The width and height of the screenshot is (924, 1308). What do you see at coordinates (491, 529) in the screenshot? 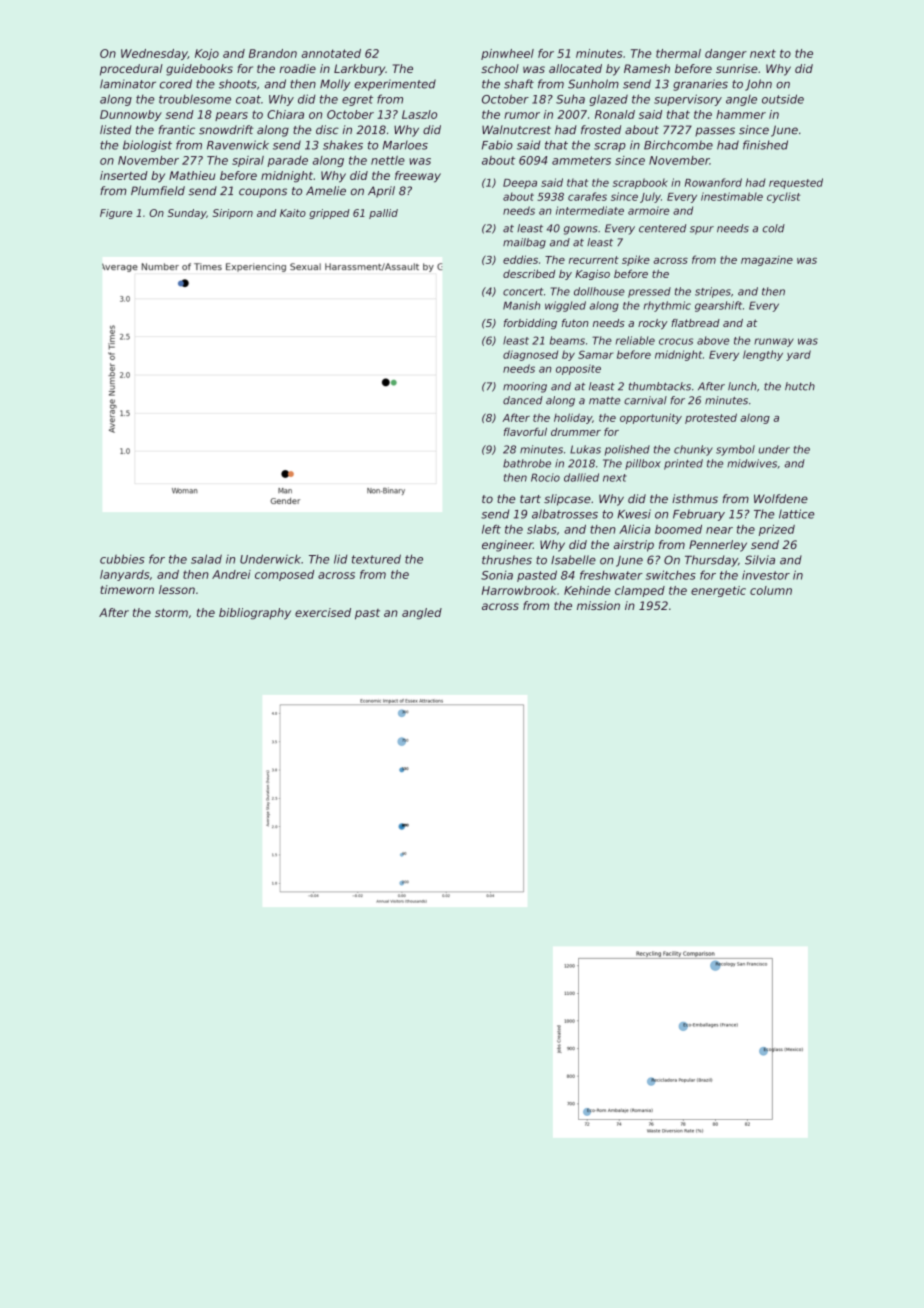
I see `left` at bounding box center [491, 529].
